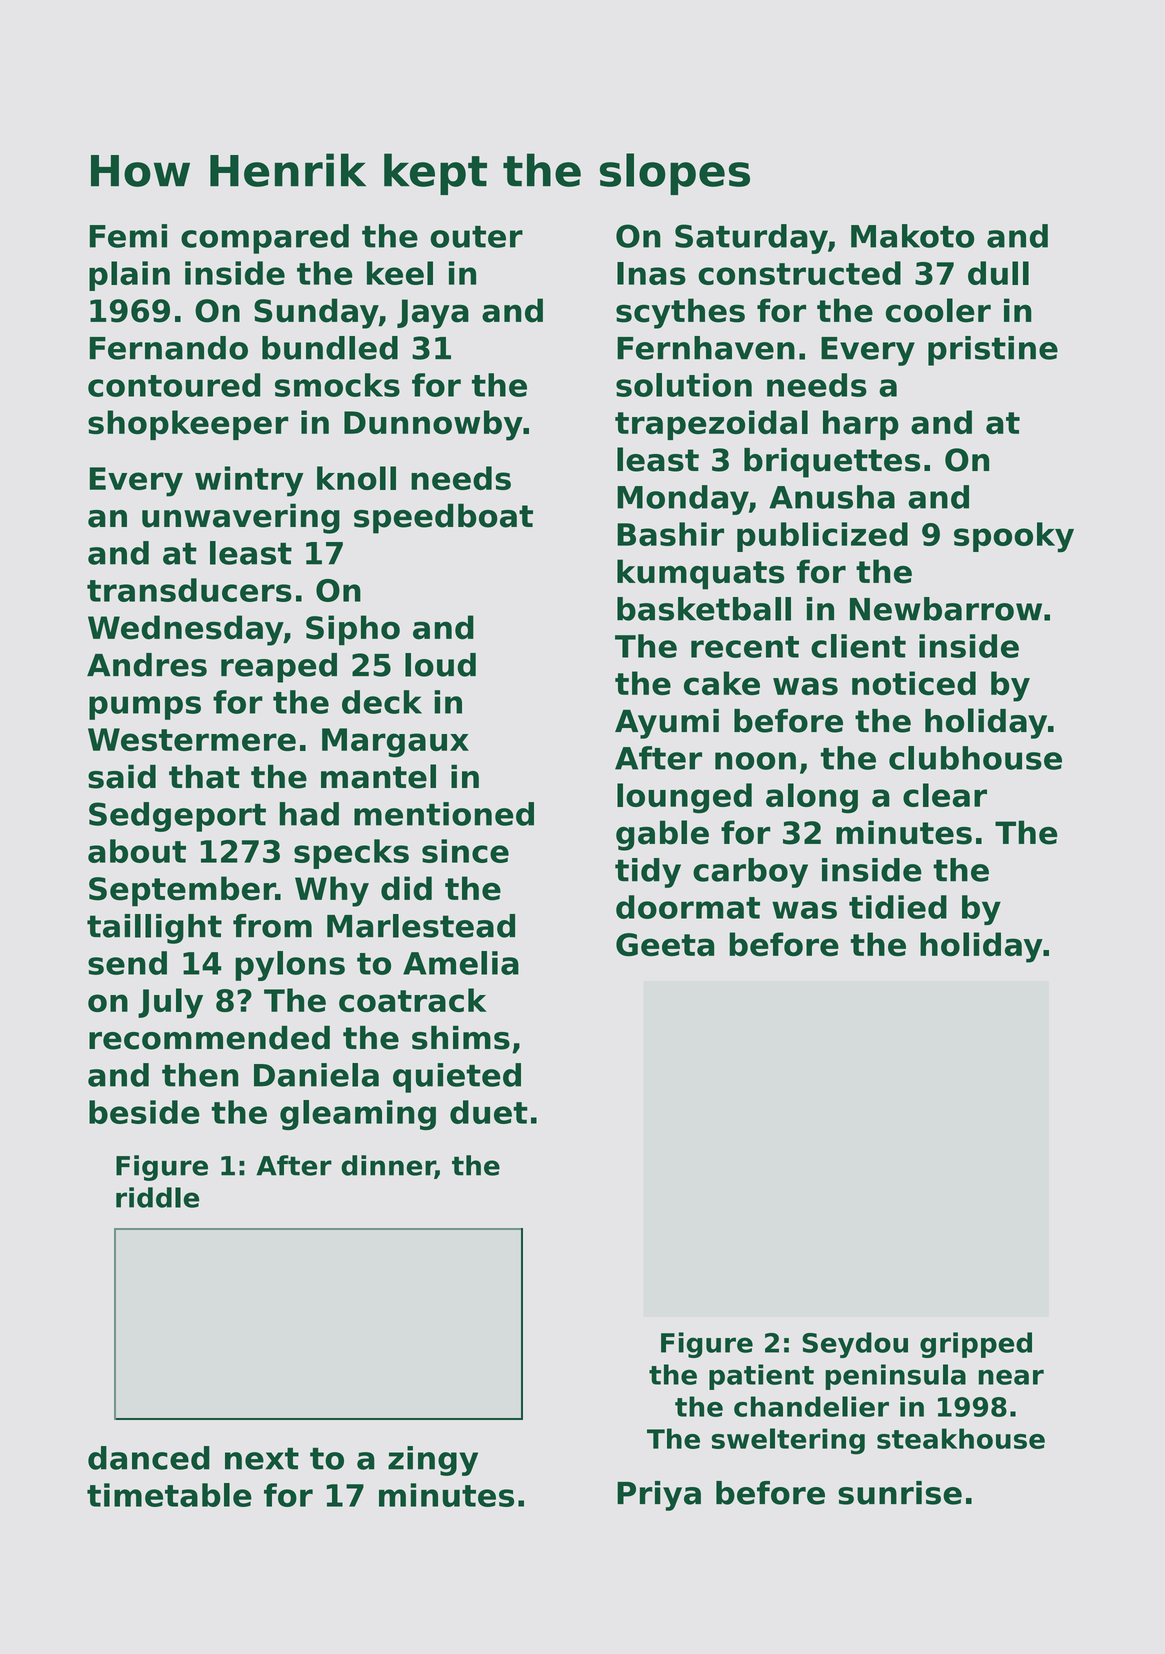 The width and height of the image is (1165, 1654). What do you see at coordinates (157, 1197) in the image?
I see `riddle` at bounding box center [157, 1197].
